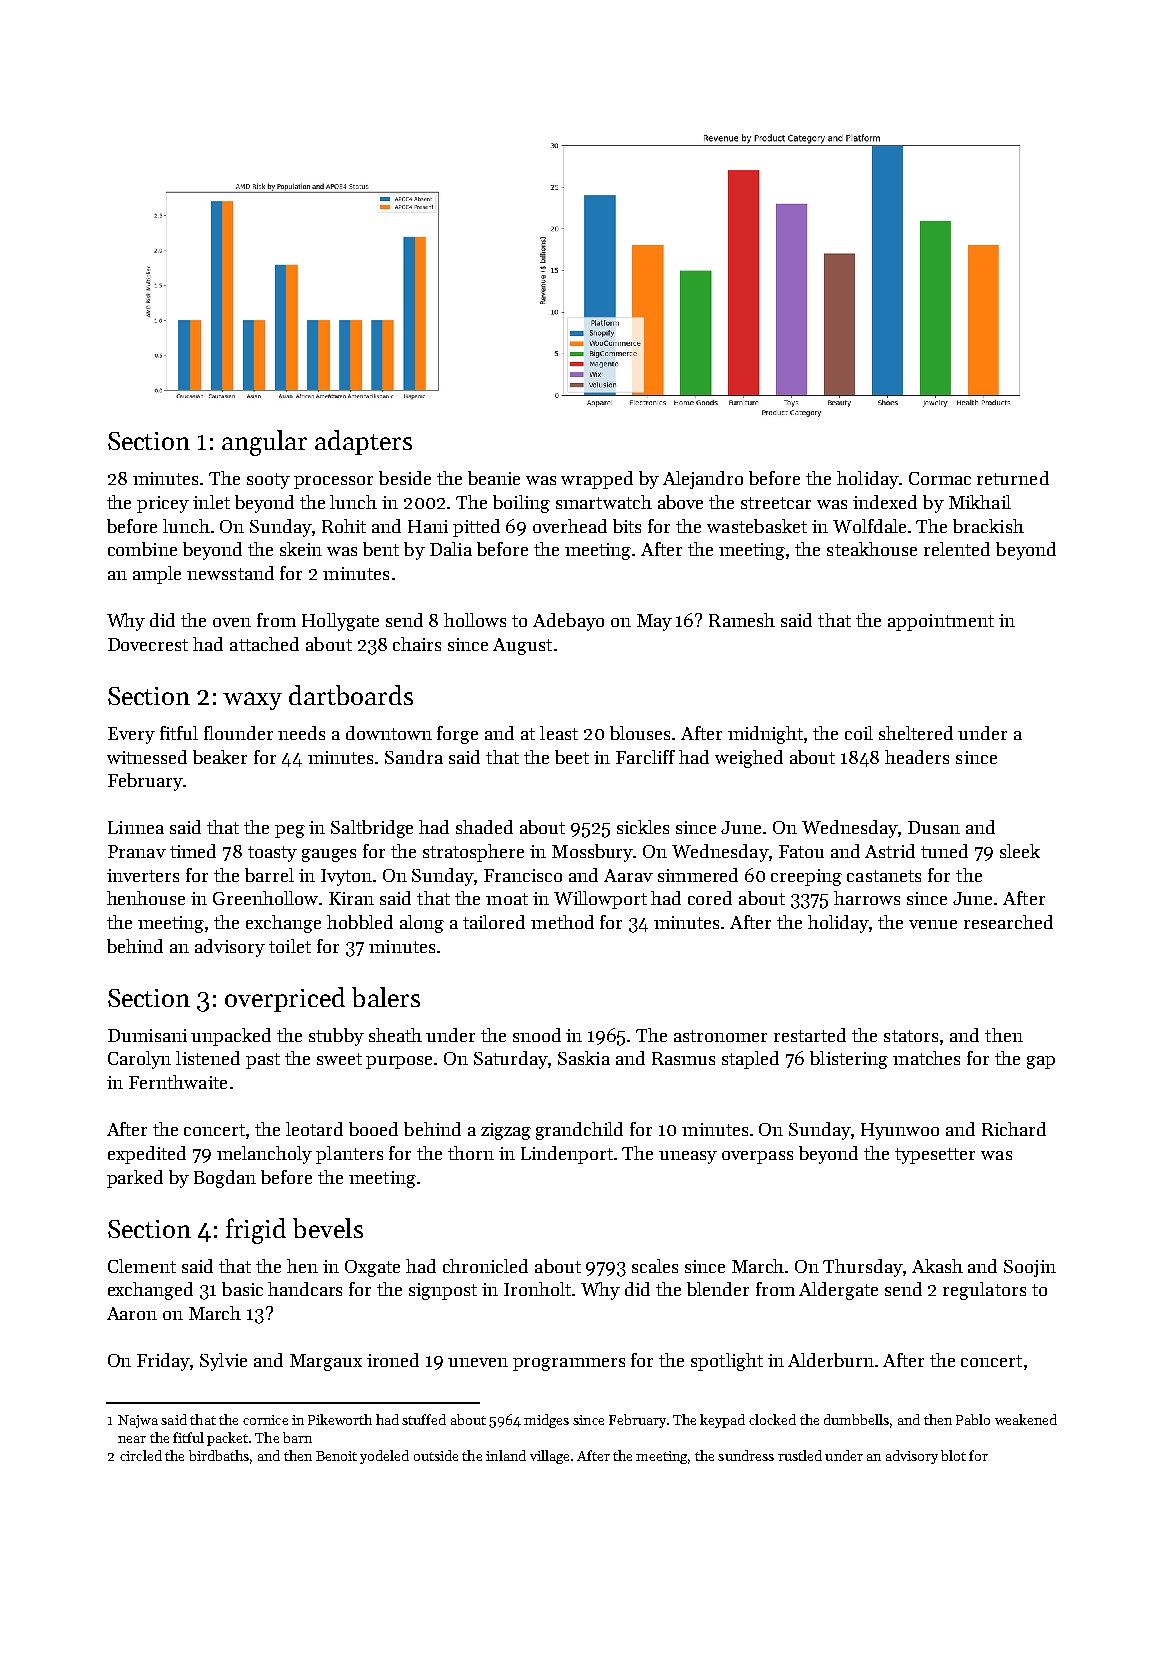 This screenshot has width=1165, height=1654. What do you see at coordinates (698, 875) in the screenshot?
I see `simmered` at bounding box center [698, 875].
